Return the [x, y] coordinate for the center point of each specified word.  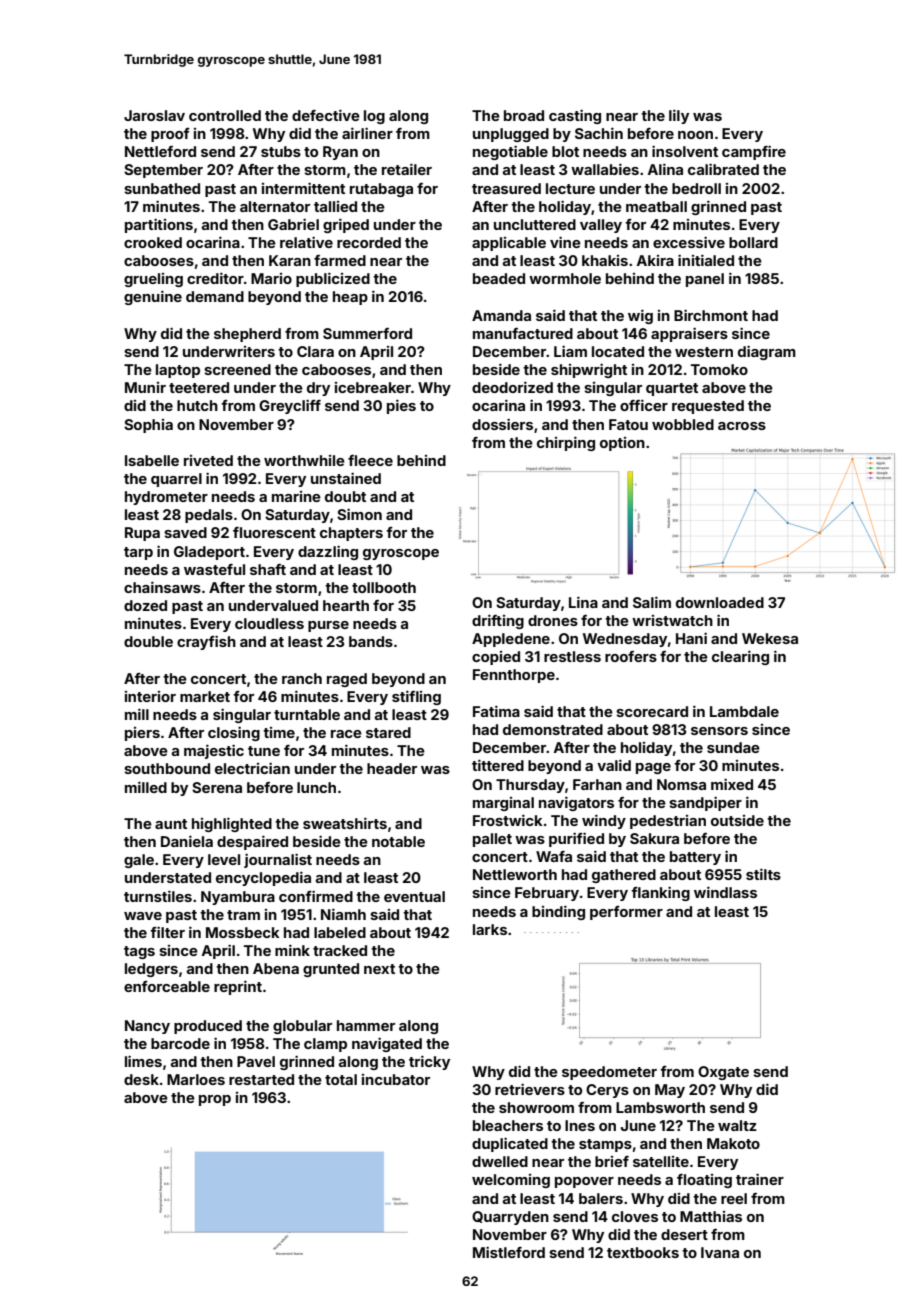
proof [170, 135]
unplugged [511, 135]
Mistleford [509, 1252]
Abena [276, 968]
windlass [725, 892]
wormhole [565, 278]
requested [708, 407]
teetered [199, 387]
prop [215, 1100]
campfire [754, 152]
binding [558, 912]
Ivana [720, 1252]
